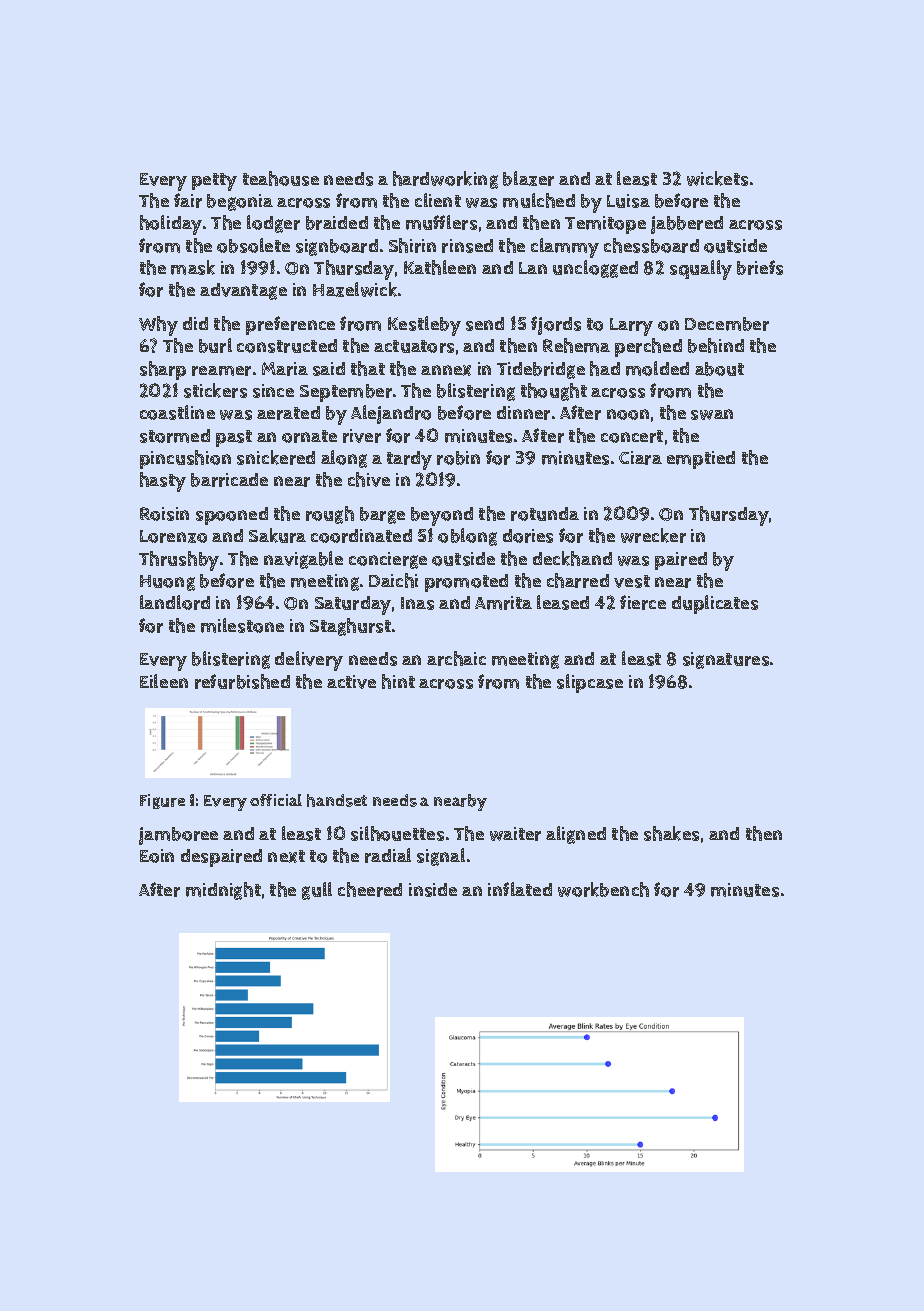  I want to click on concierge, so click(388, 560).
